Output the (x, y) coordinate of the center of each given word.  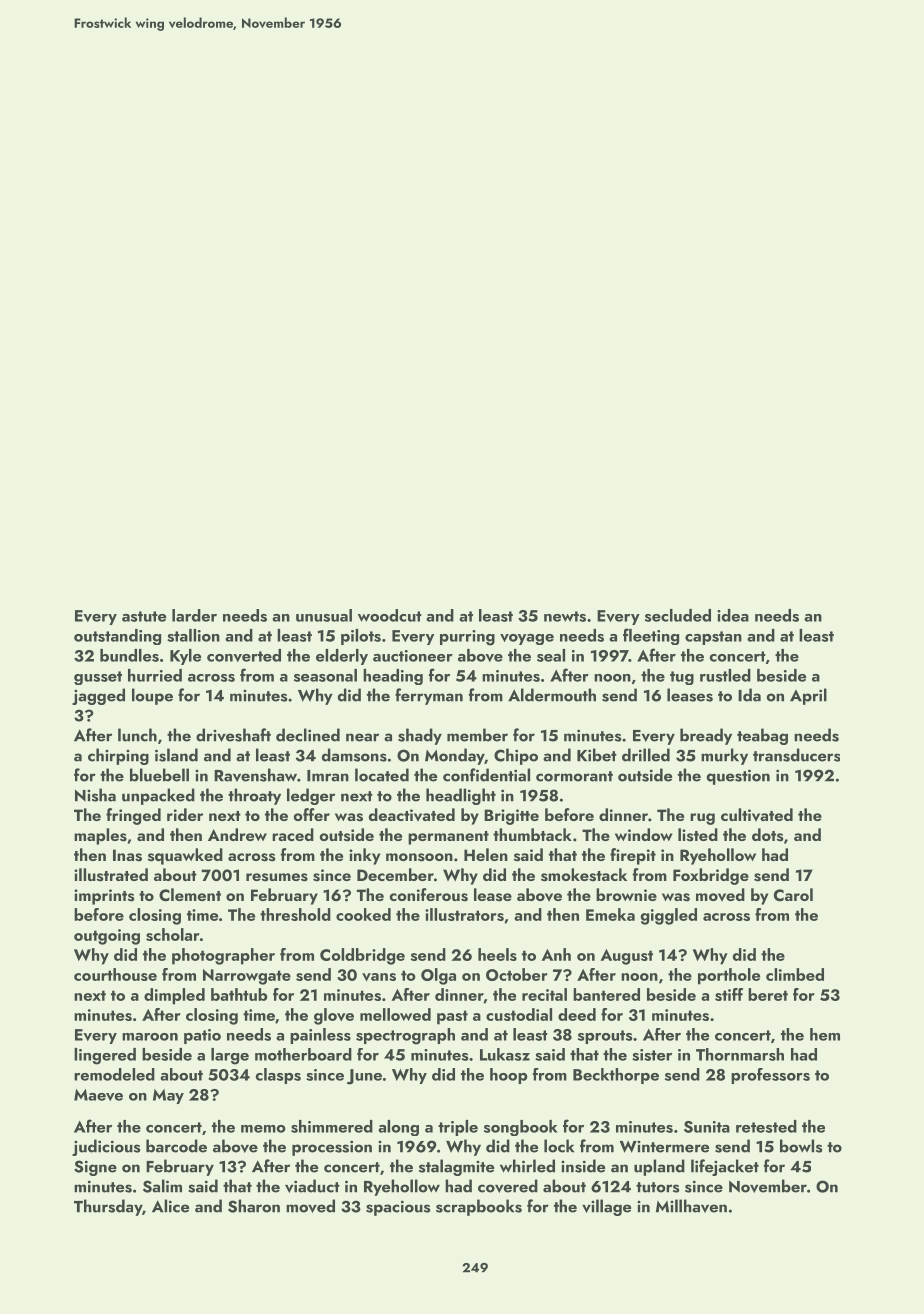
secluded (678, 615)
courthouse (115, 974)
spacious (398, 1208)
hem (825, 1034)
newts (565, 616)
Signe (95, 1168)
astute (144, 616)
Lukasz (505, 1054)
